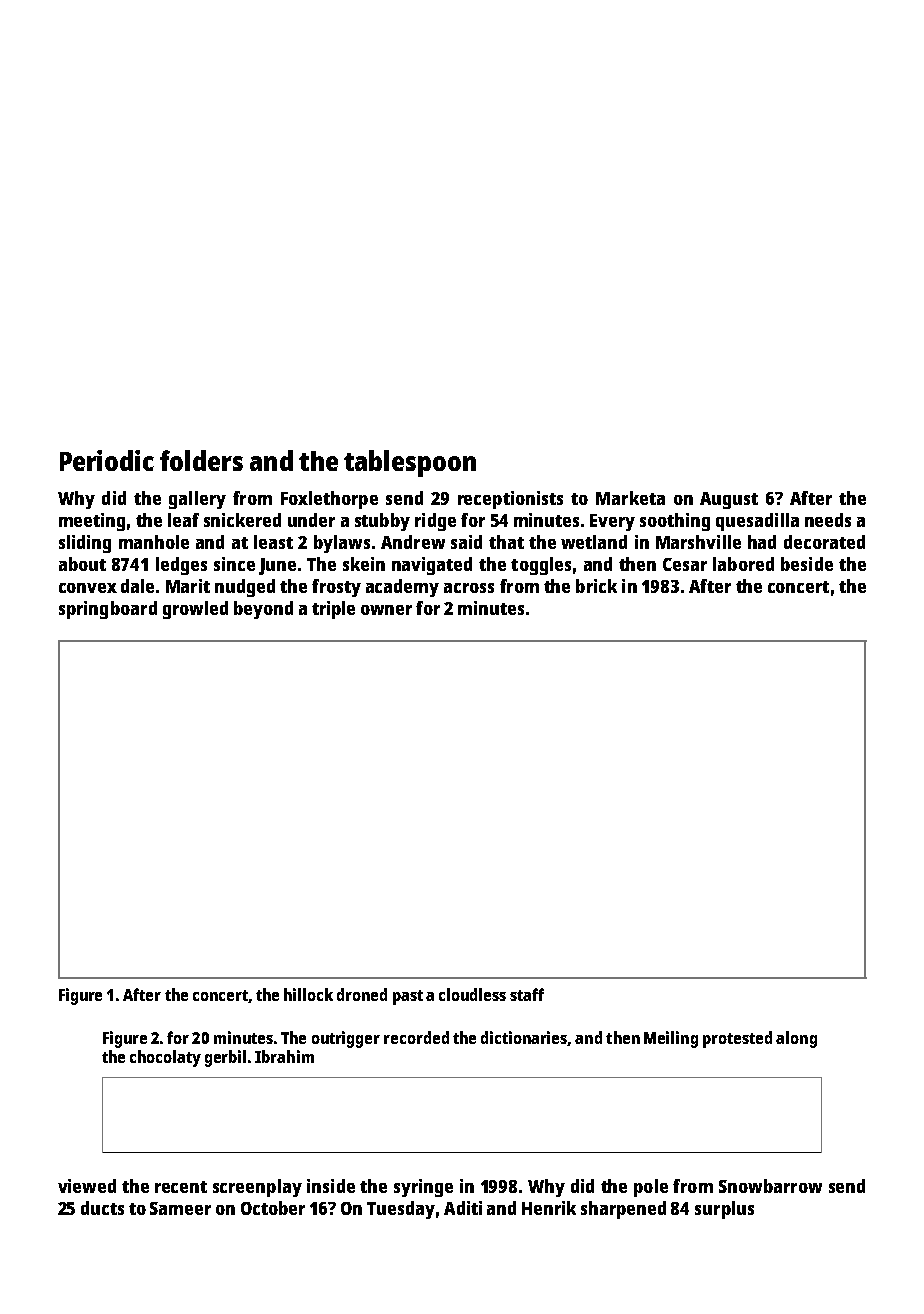  I want to click on Periodic, so click(107, 460).
